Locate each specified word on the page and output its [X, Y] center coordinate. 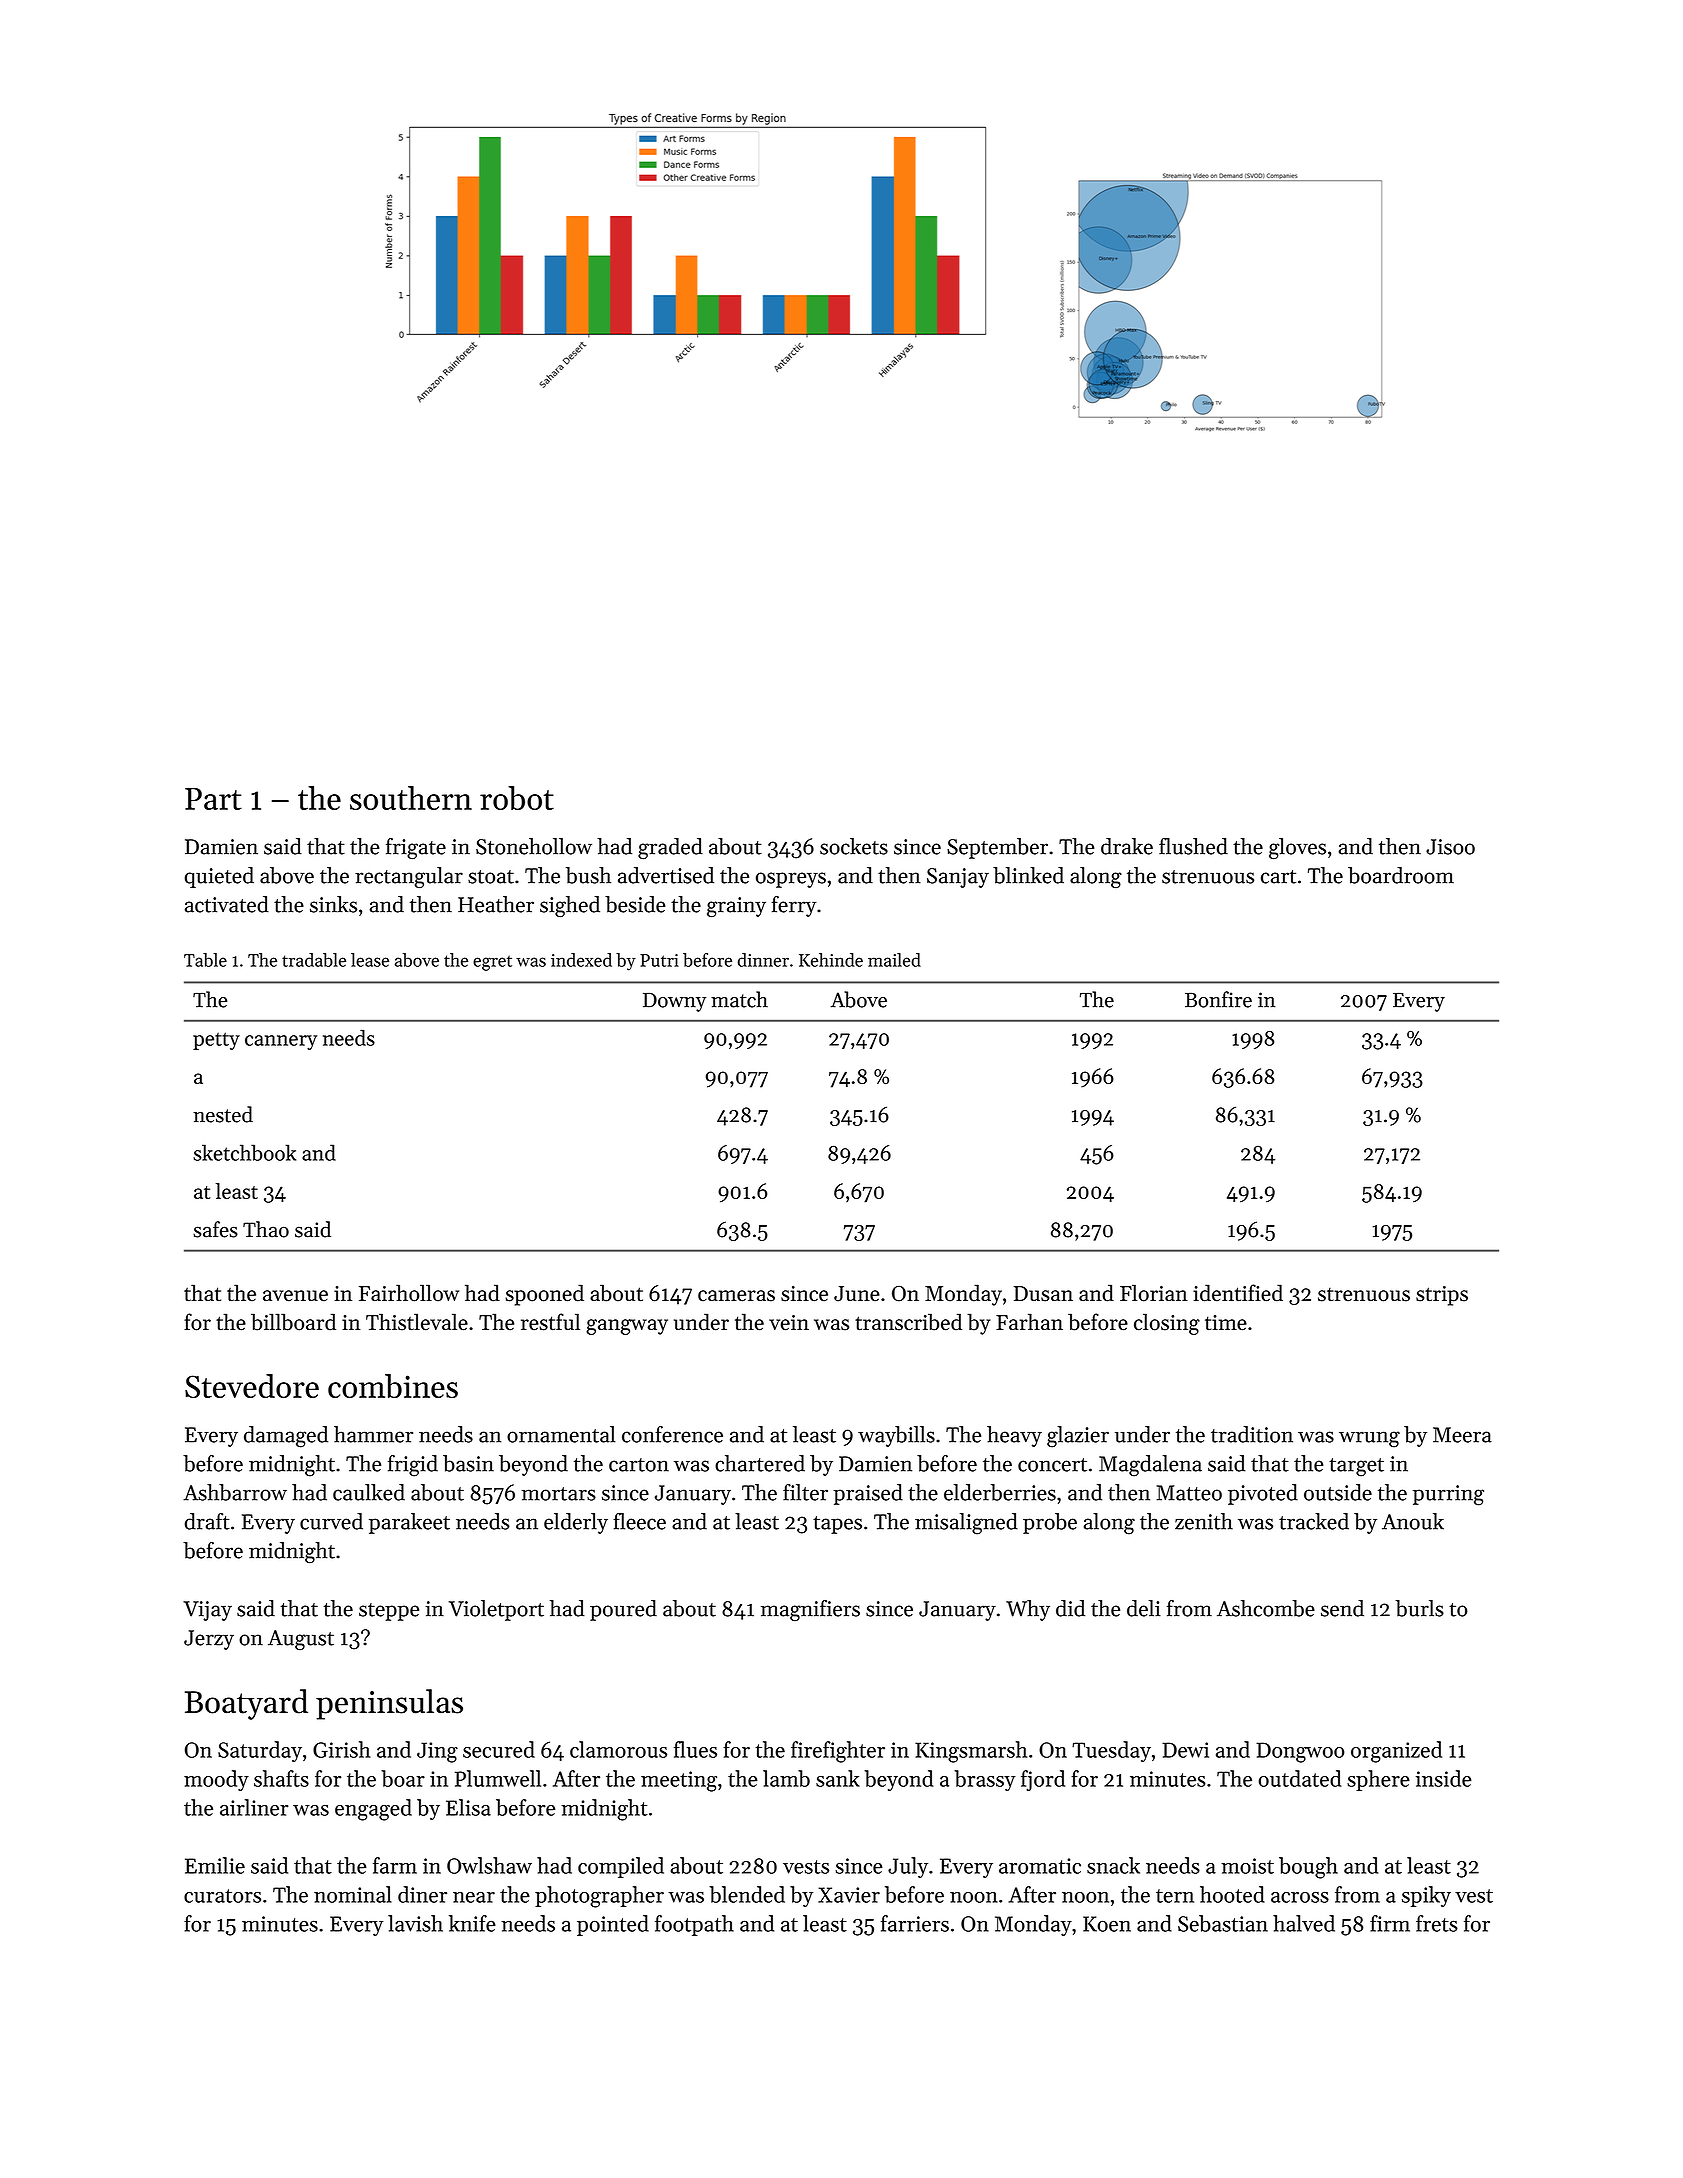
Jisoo [1450, 847]
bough [1308, 1868]
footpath [694, 1925]
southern [411, 798]
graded [670, 848]
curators [222, 1896]
